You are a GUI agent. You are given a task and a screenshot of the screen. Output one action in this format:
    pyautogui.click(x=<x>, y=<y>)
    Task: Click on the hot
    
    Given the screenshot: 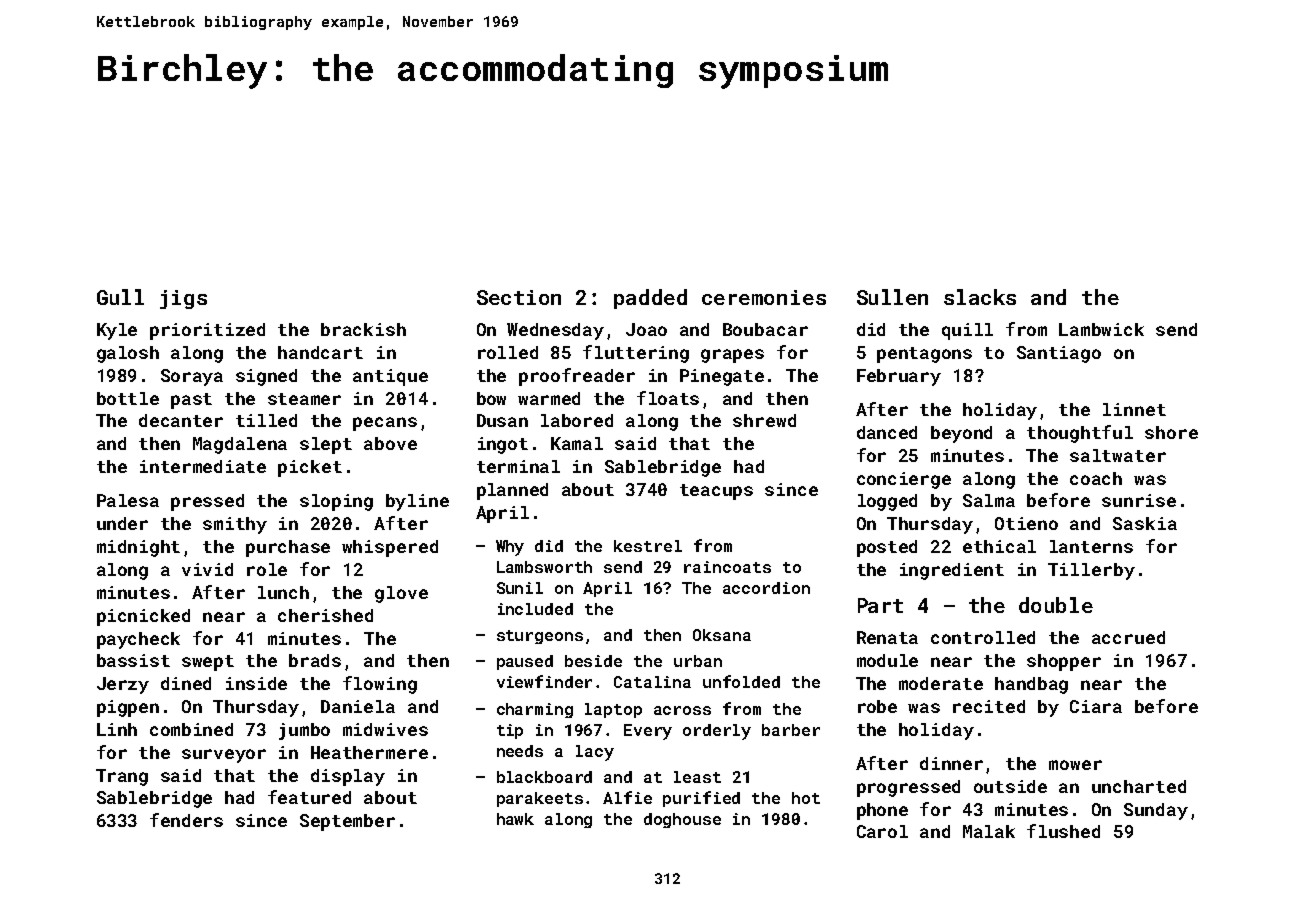 What is the action you would take?
    pyautogui.click(x=806, y=798)
